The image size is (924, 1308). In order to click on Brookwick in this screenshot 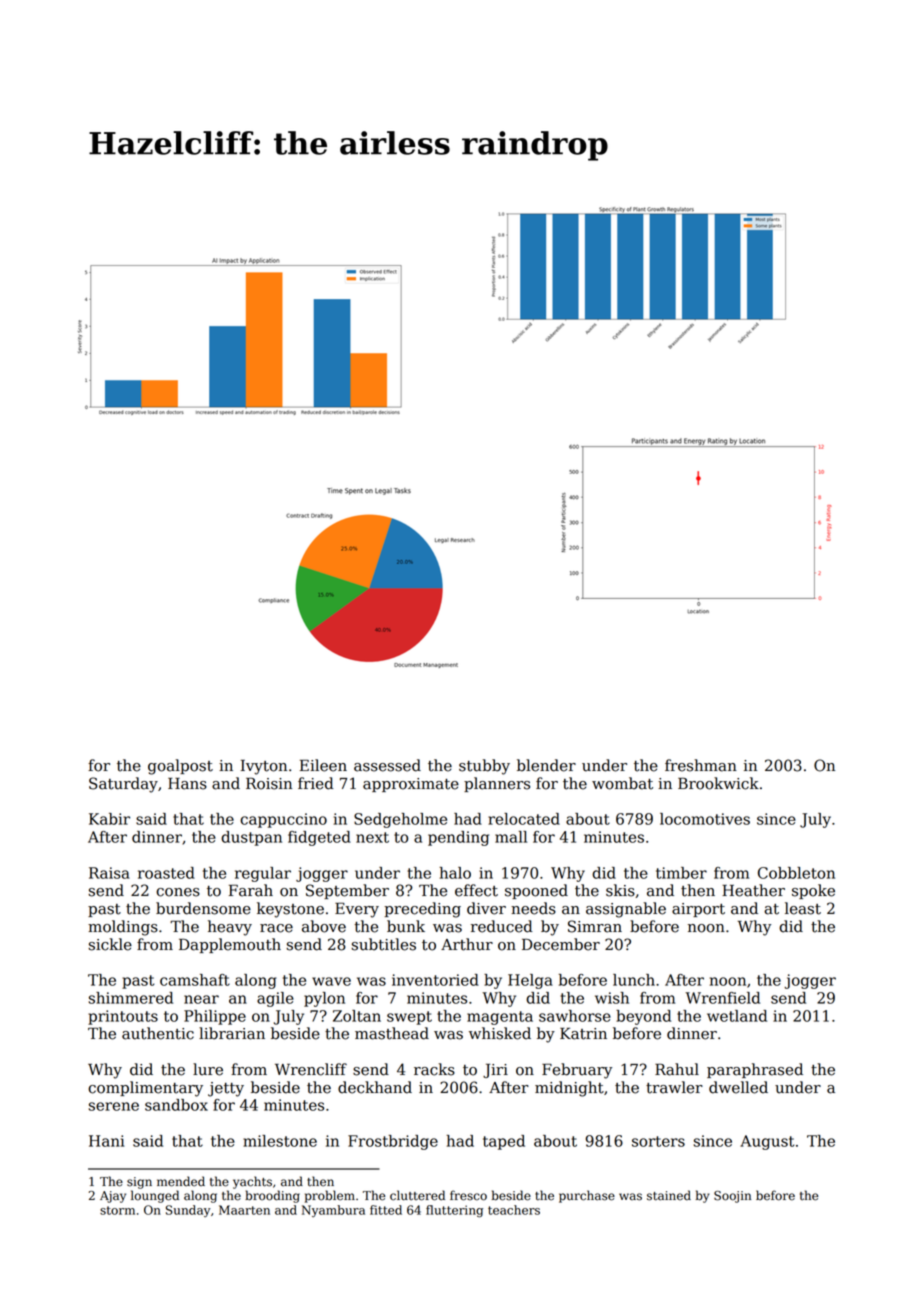, I will do `click(718, 783)`.
